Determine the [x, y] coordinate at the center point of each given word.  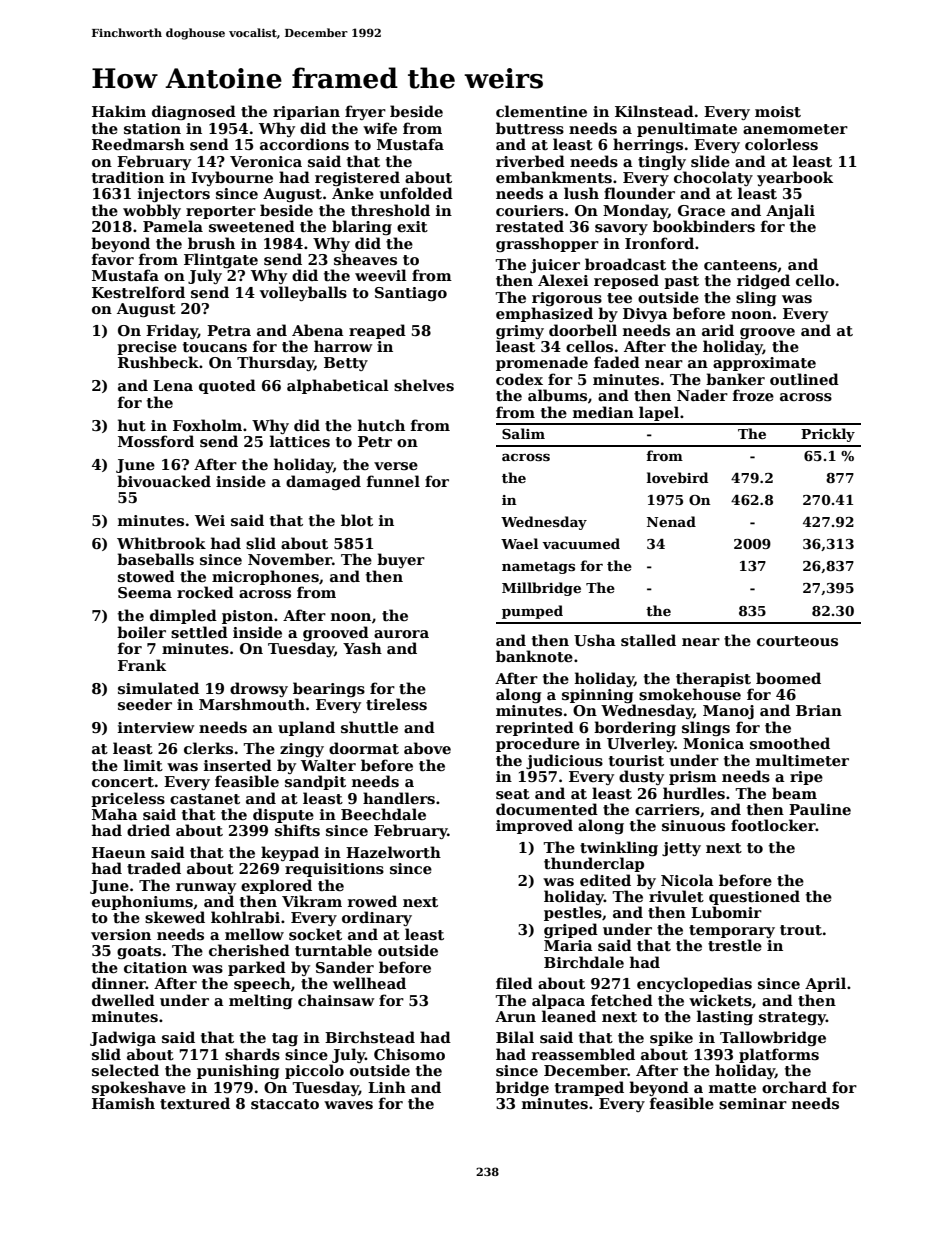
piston [247, 617]
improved [534, 826]
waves [348, 1105]
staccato [285, 1104]
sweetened [252, 226]
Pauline [820, 809]
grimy [520, 332]
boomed [788, 678]
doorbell [583, 330]
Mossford [156, 441]
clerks [208, 748]
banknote [534, 656]
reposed [626, 281]
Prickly [828, 435]
